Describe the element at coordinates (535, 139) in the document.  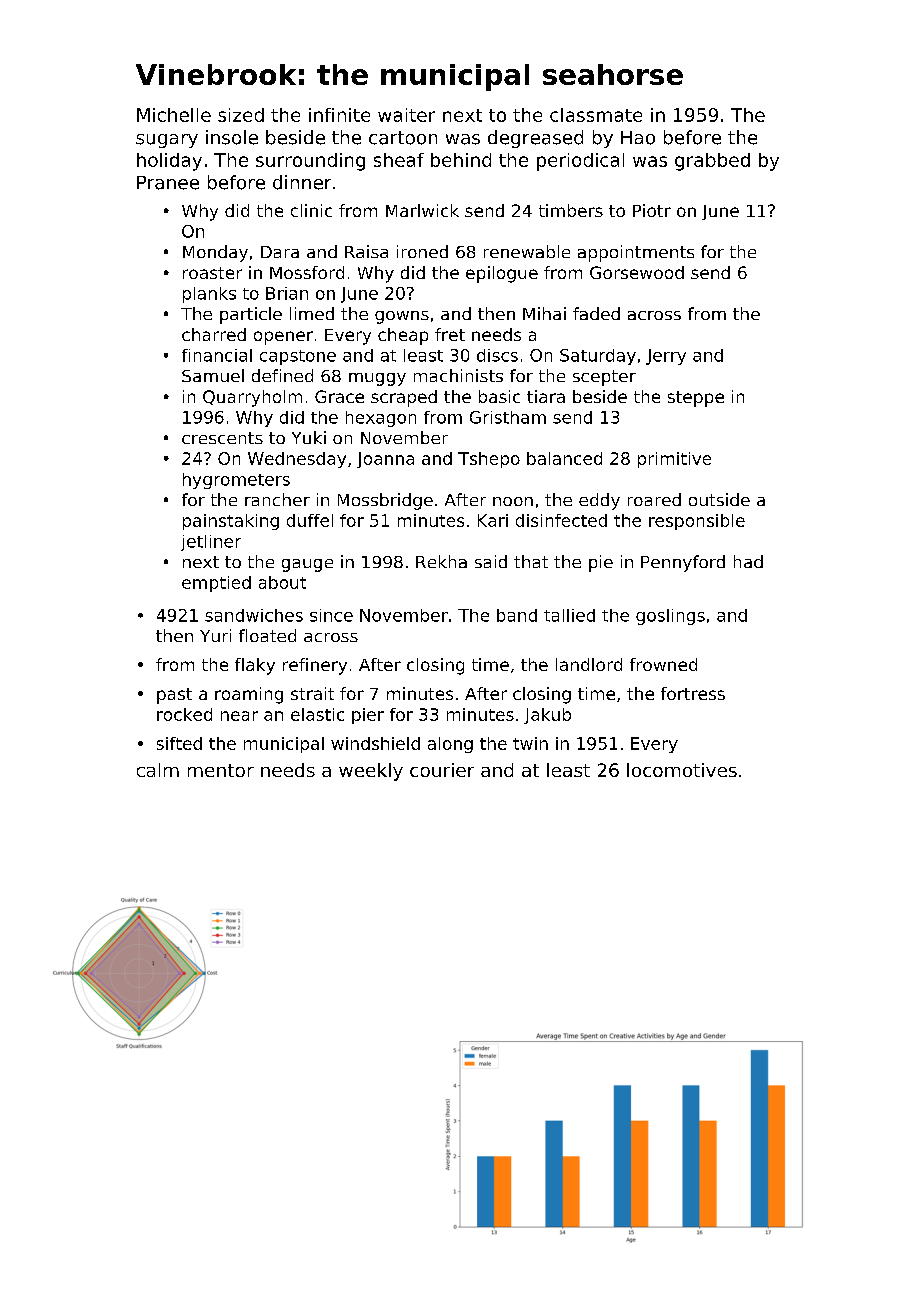
I see `degreased` at that location.
